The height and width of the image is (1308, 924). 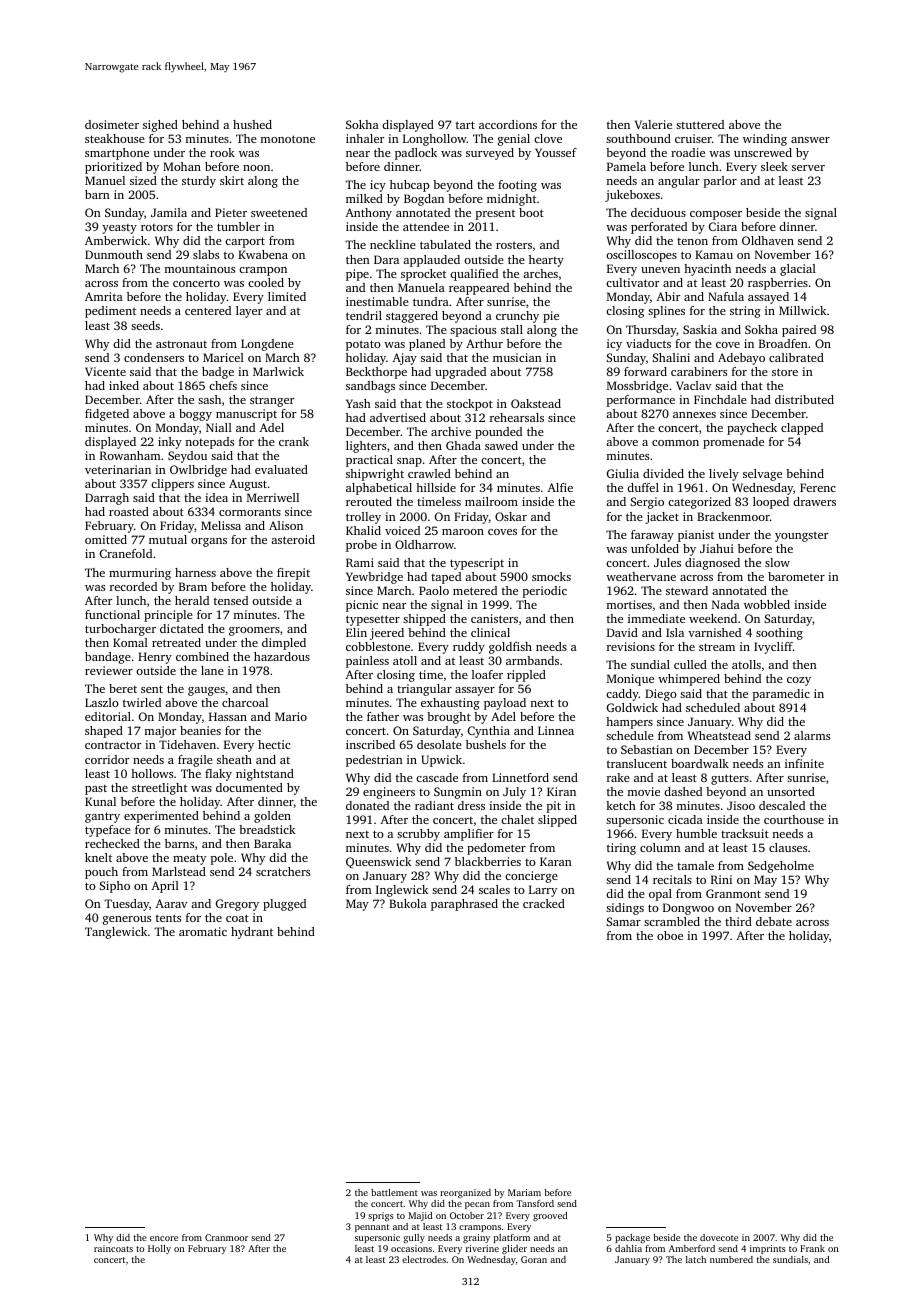 I want to click on Cranmoor, so click(x=226, y=1237).
